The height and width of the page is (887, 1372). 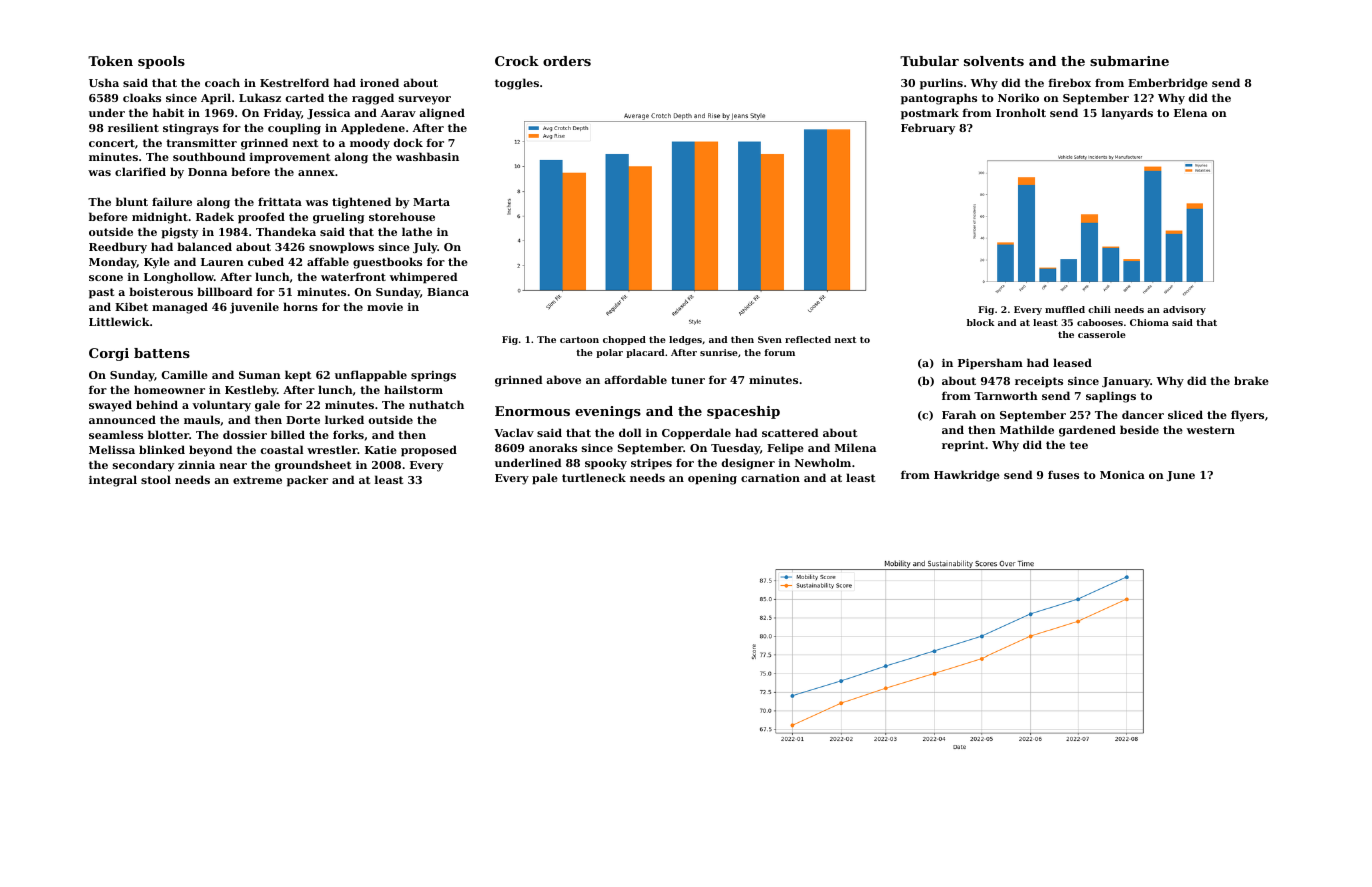 What do you see at coordinates (1065, 309) in the page?
I see `muffled` at bounding box center [1065, 309].
